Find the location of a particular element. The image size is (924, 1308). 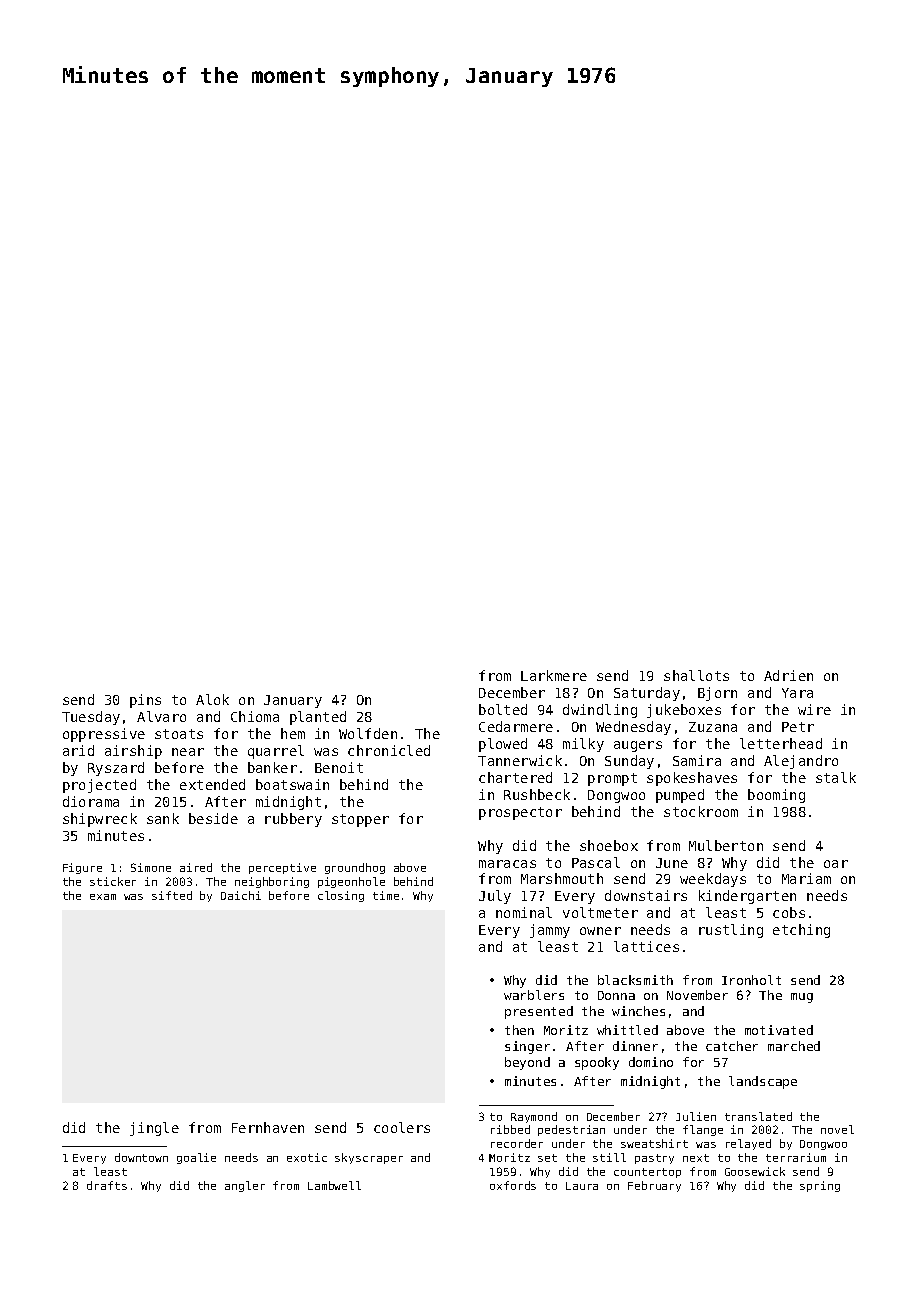

Tannerwick is located at coordinates (520, 760).
